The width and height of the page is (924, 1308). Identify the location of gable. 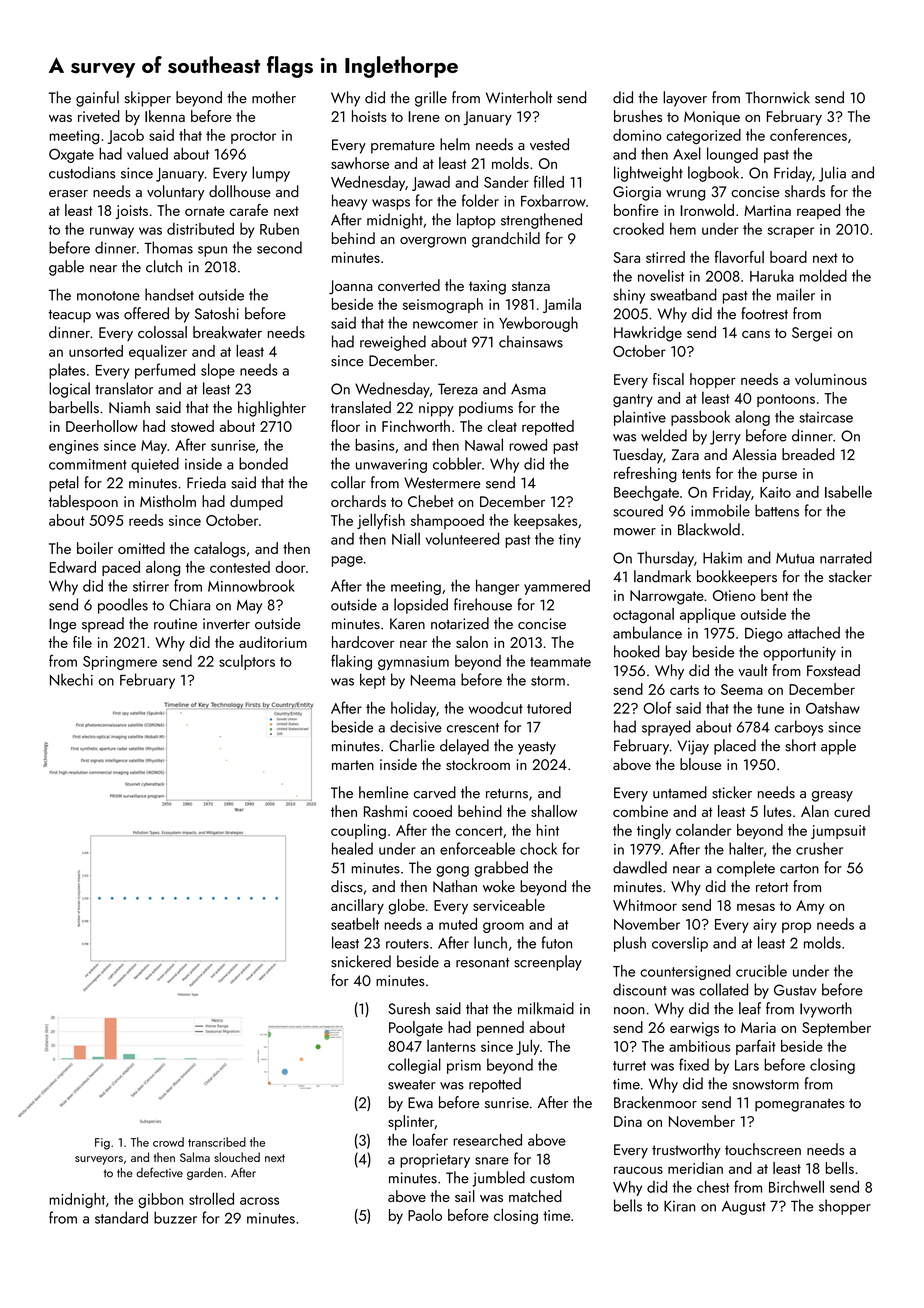
(66, 268).
